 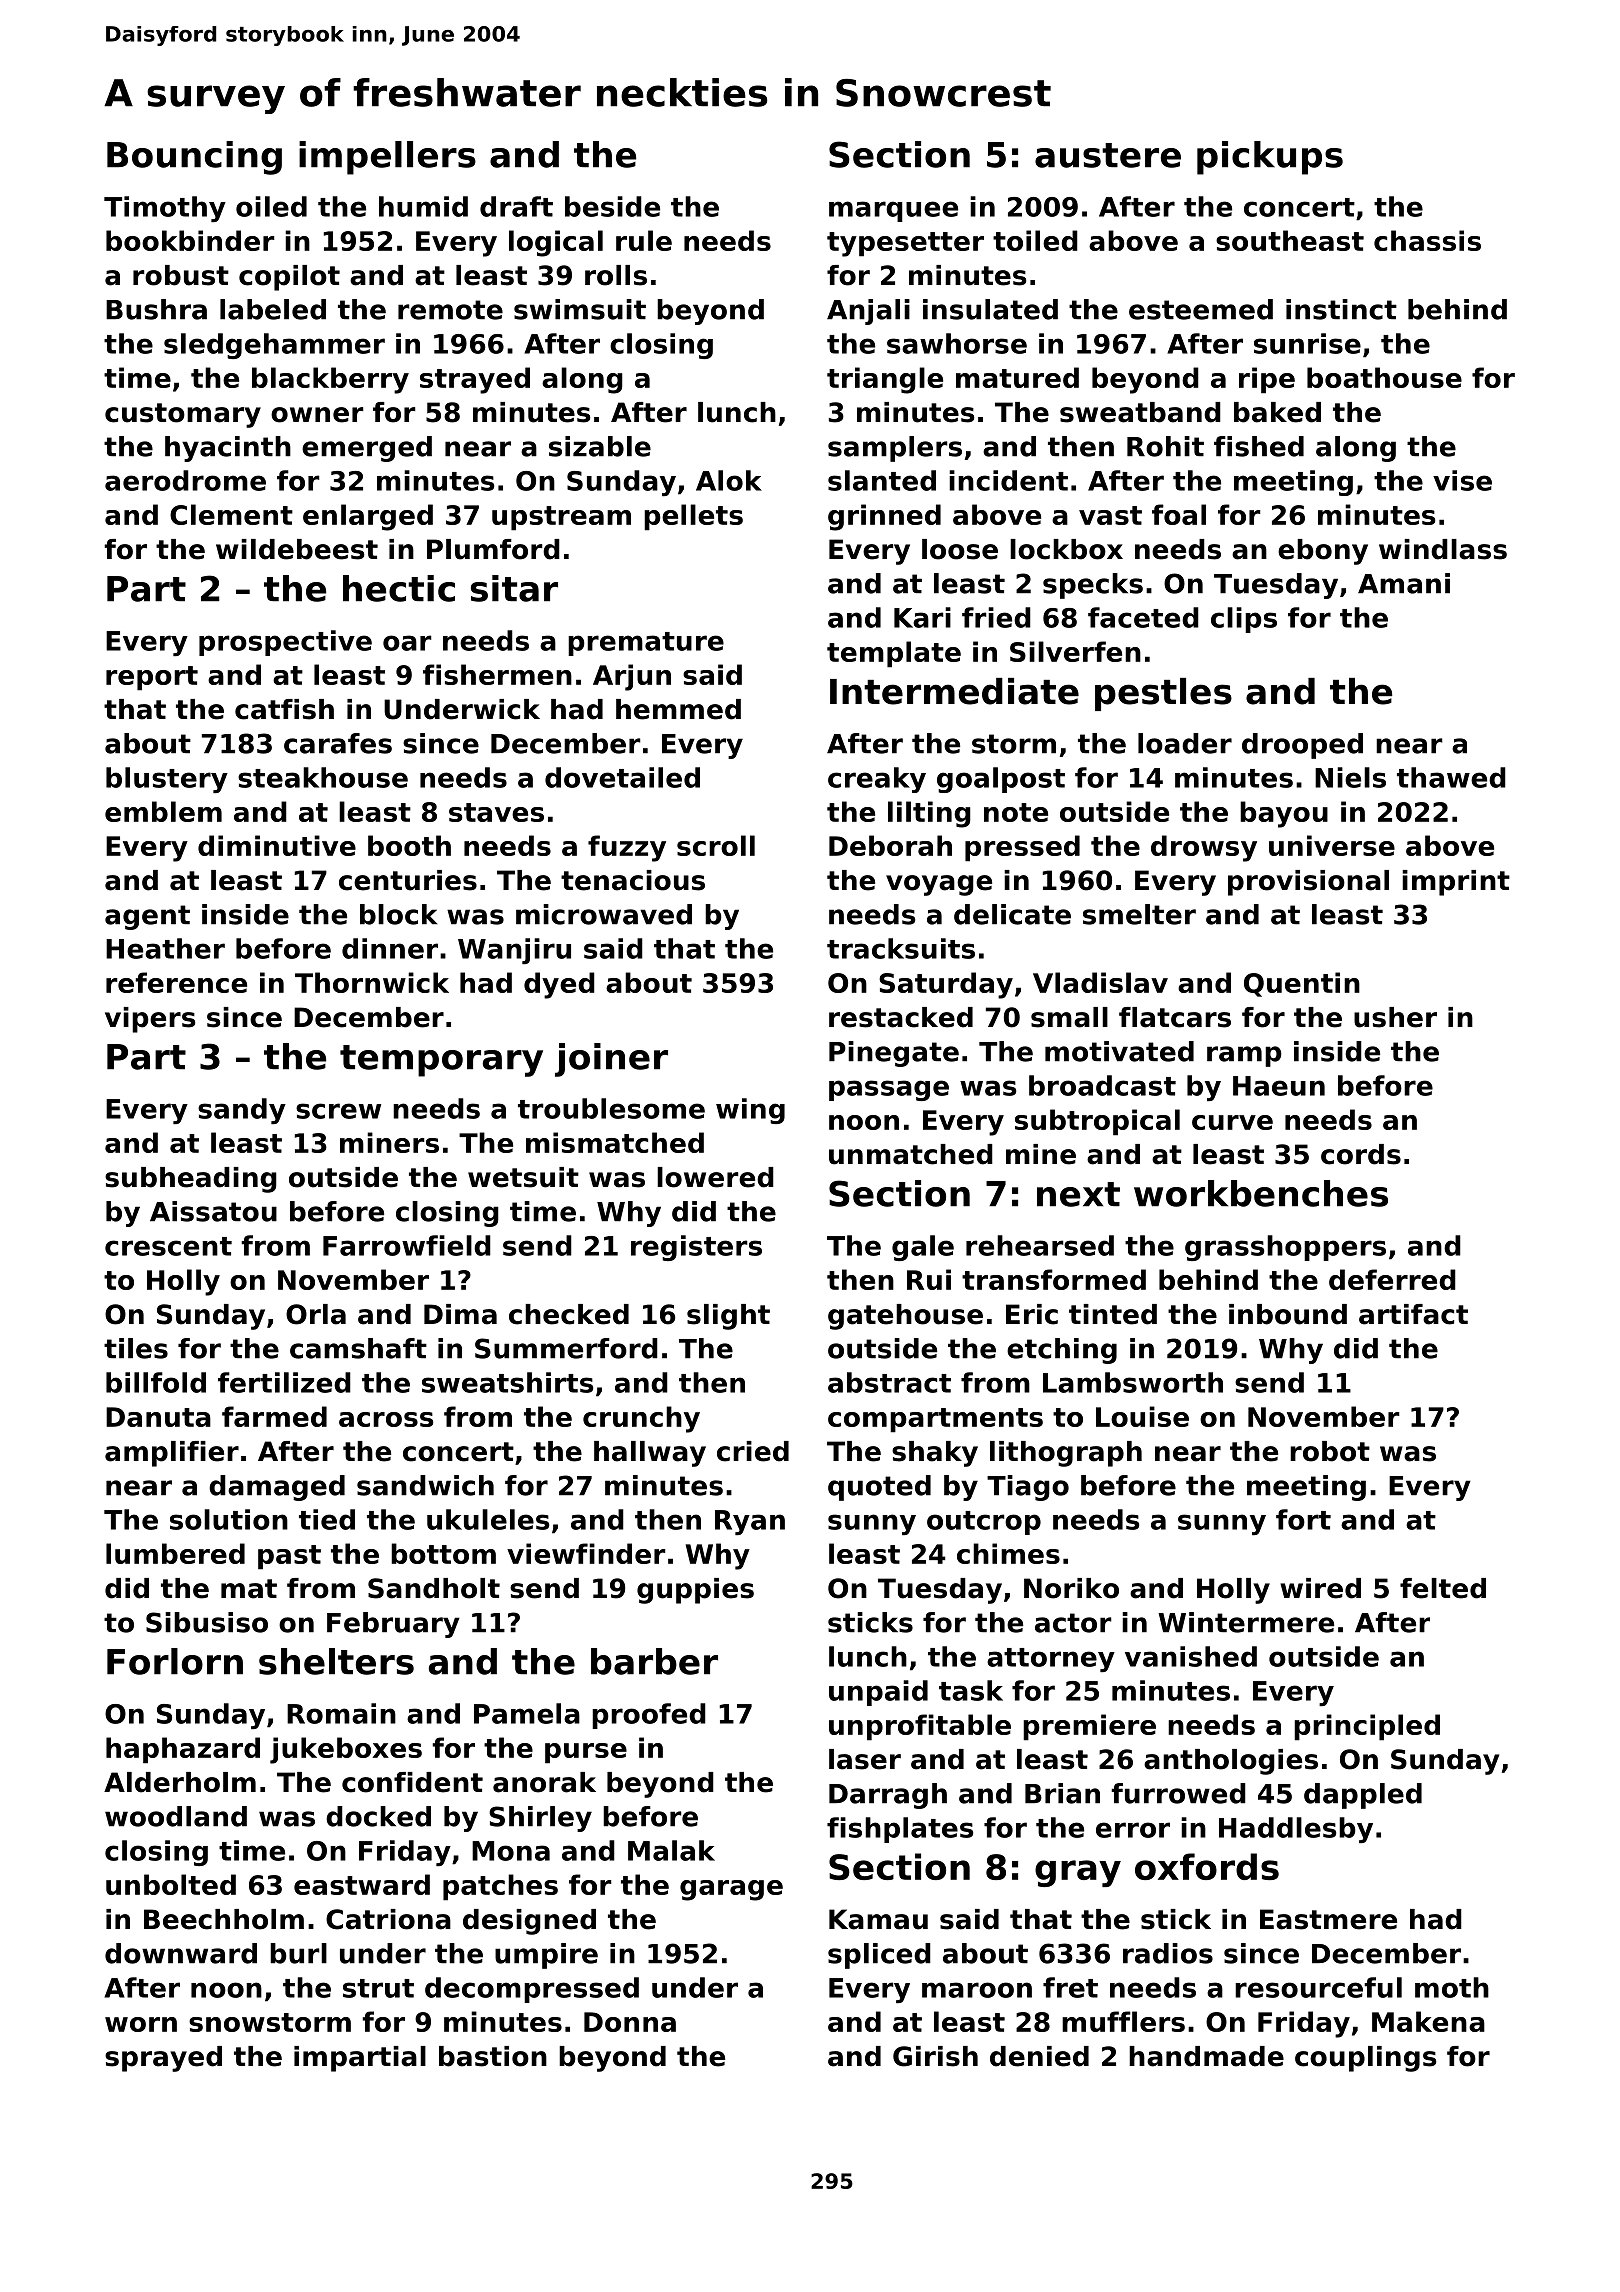 I want to click on Wanjiru, so click(x=514, y=951).
